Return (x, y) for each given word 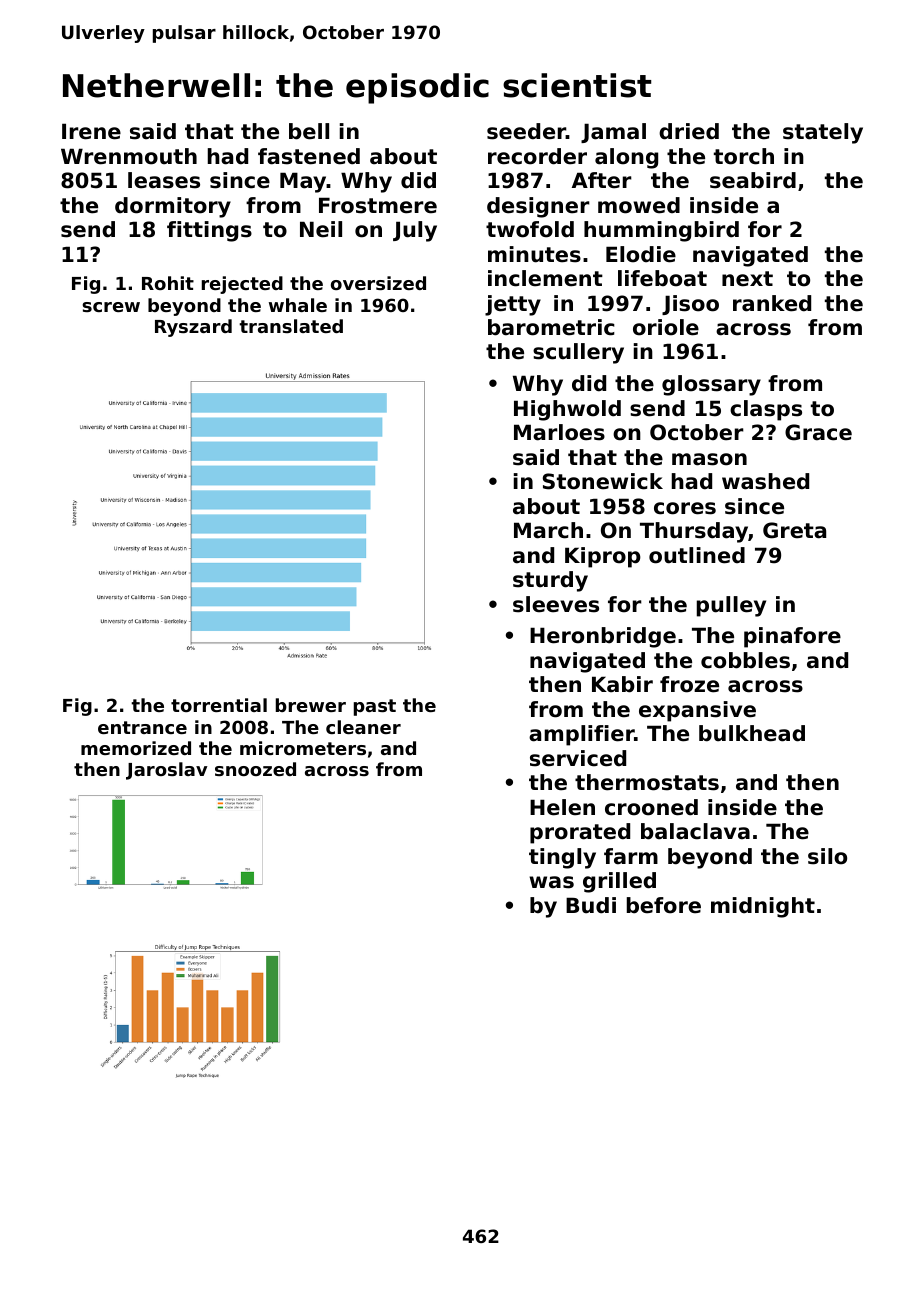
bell (309, 131)
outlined (697, 555)
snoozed (255, 769)
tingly (562, 858)
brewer (311, 705)
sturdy (550, 581)
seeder (526, 131)
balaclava (695, 831)
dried (689, 131)
